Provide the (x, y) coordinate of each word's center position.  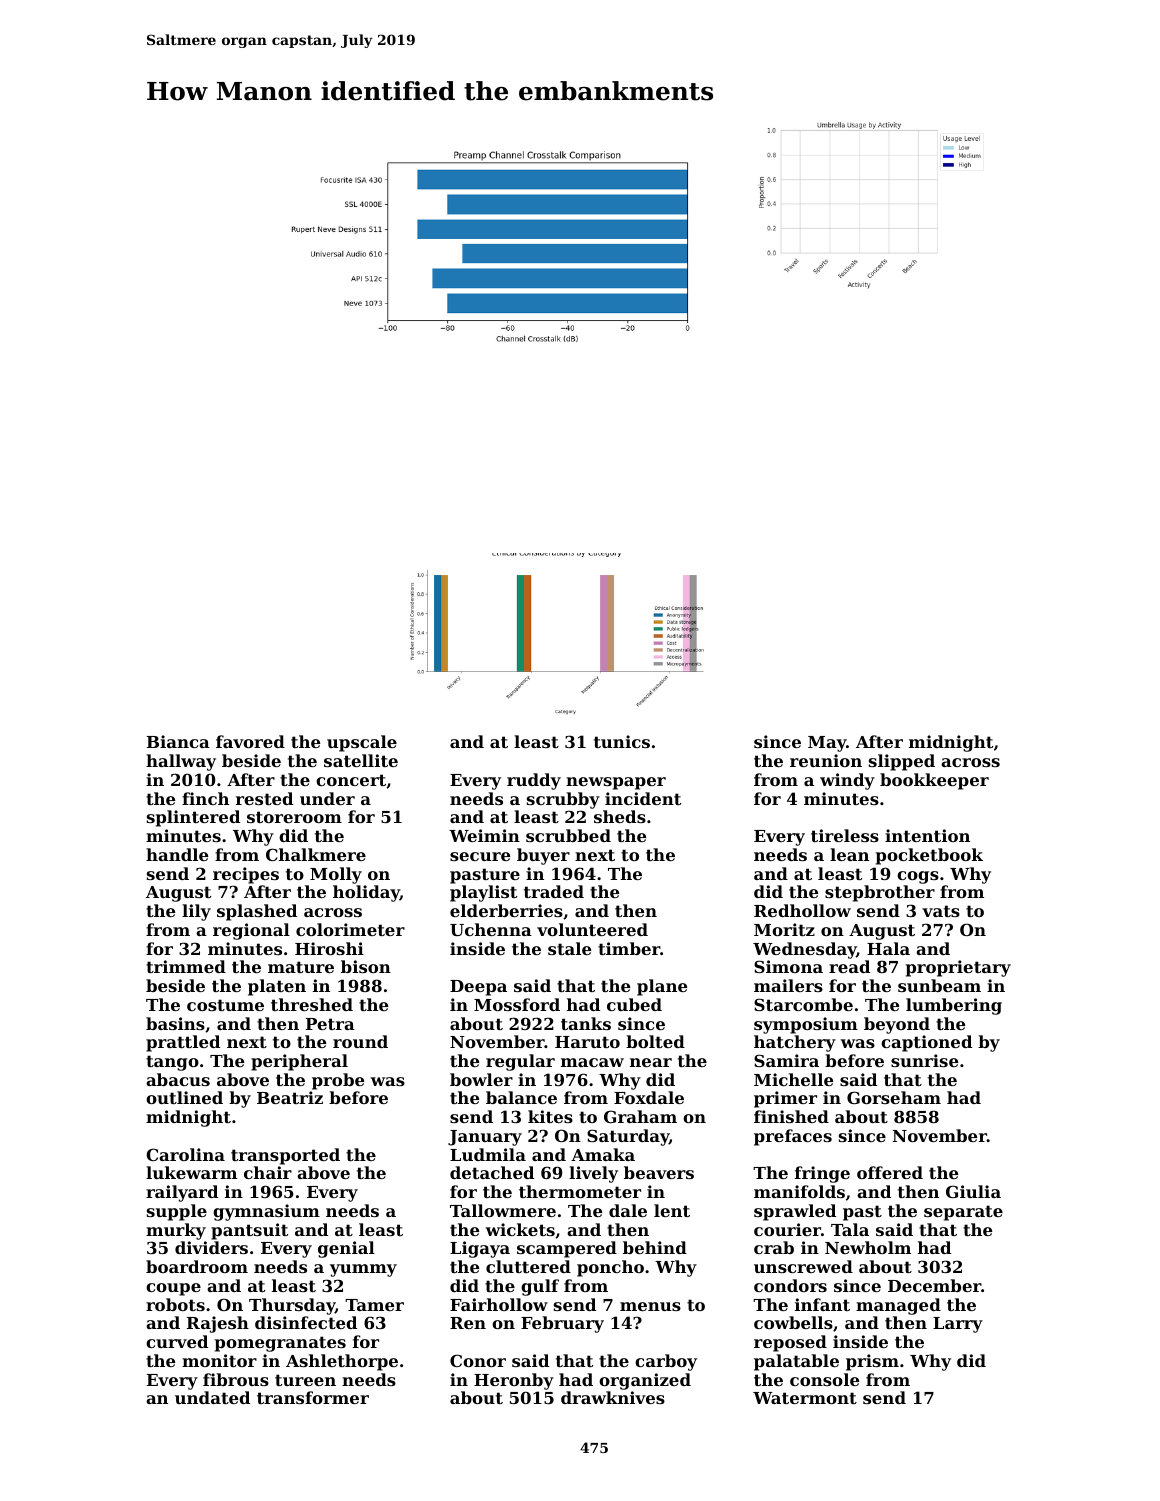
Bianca (178, 741)
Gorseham (894, 1097)
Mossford (517, 1004)
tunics (622, 741)
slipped (902, 762)
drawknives (613, 1397)
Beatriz (290, 1097)
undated (212, 1397)
